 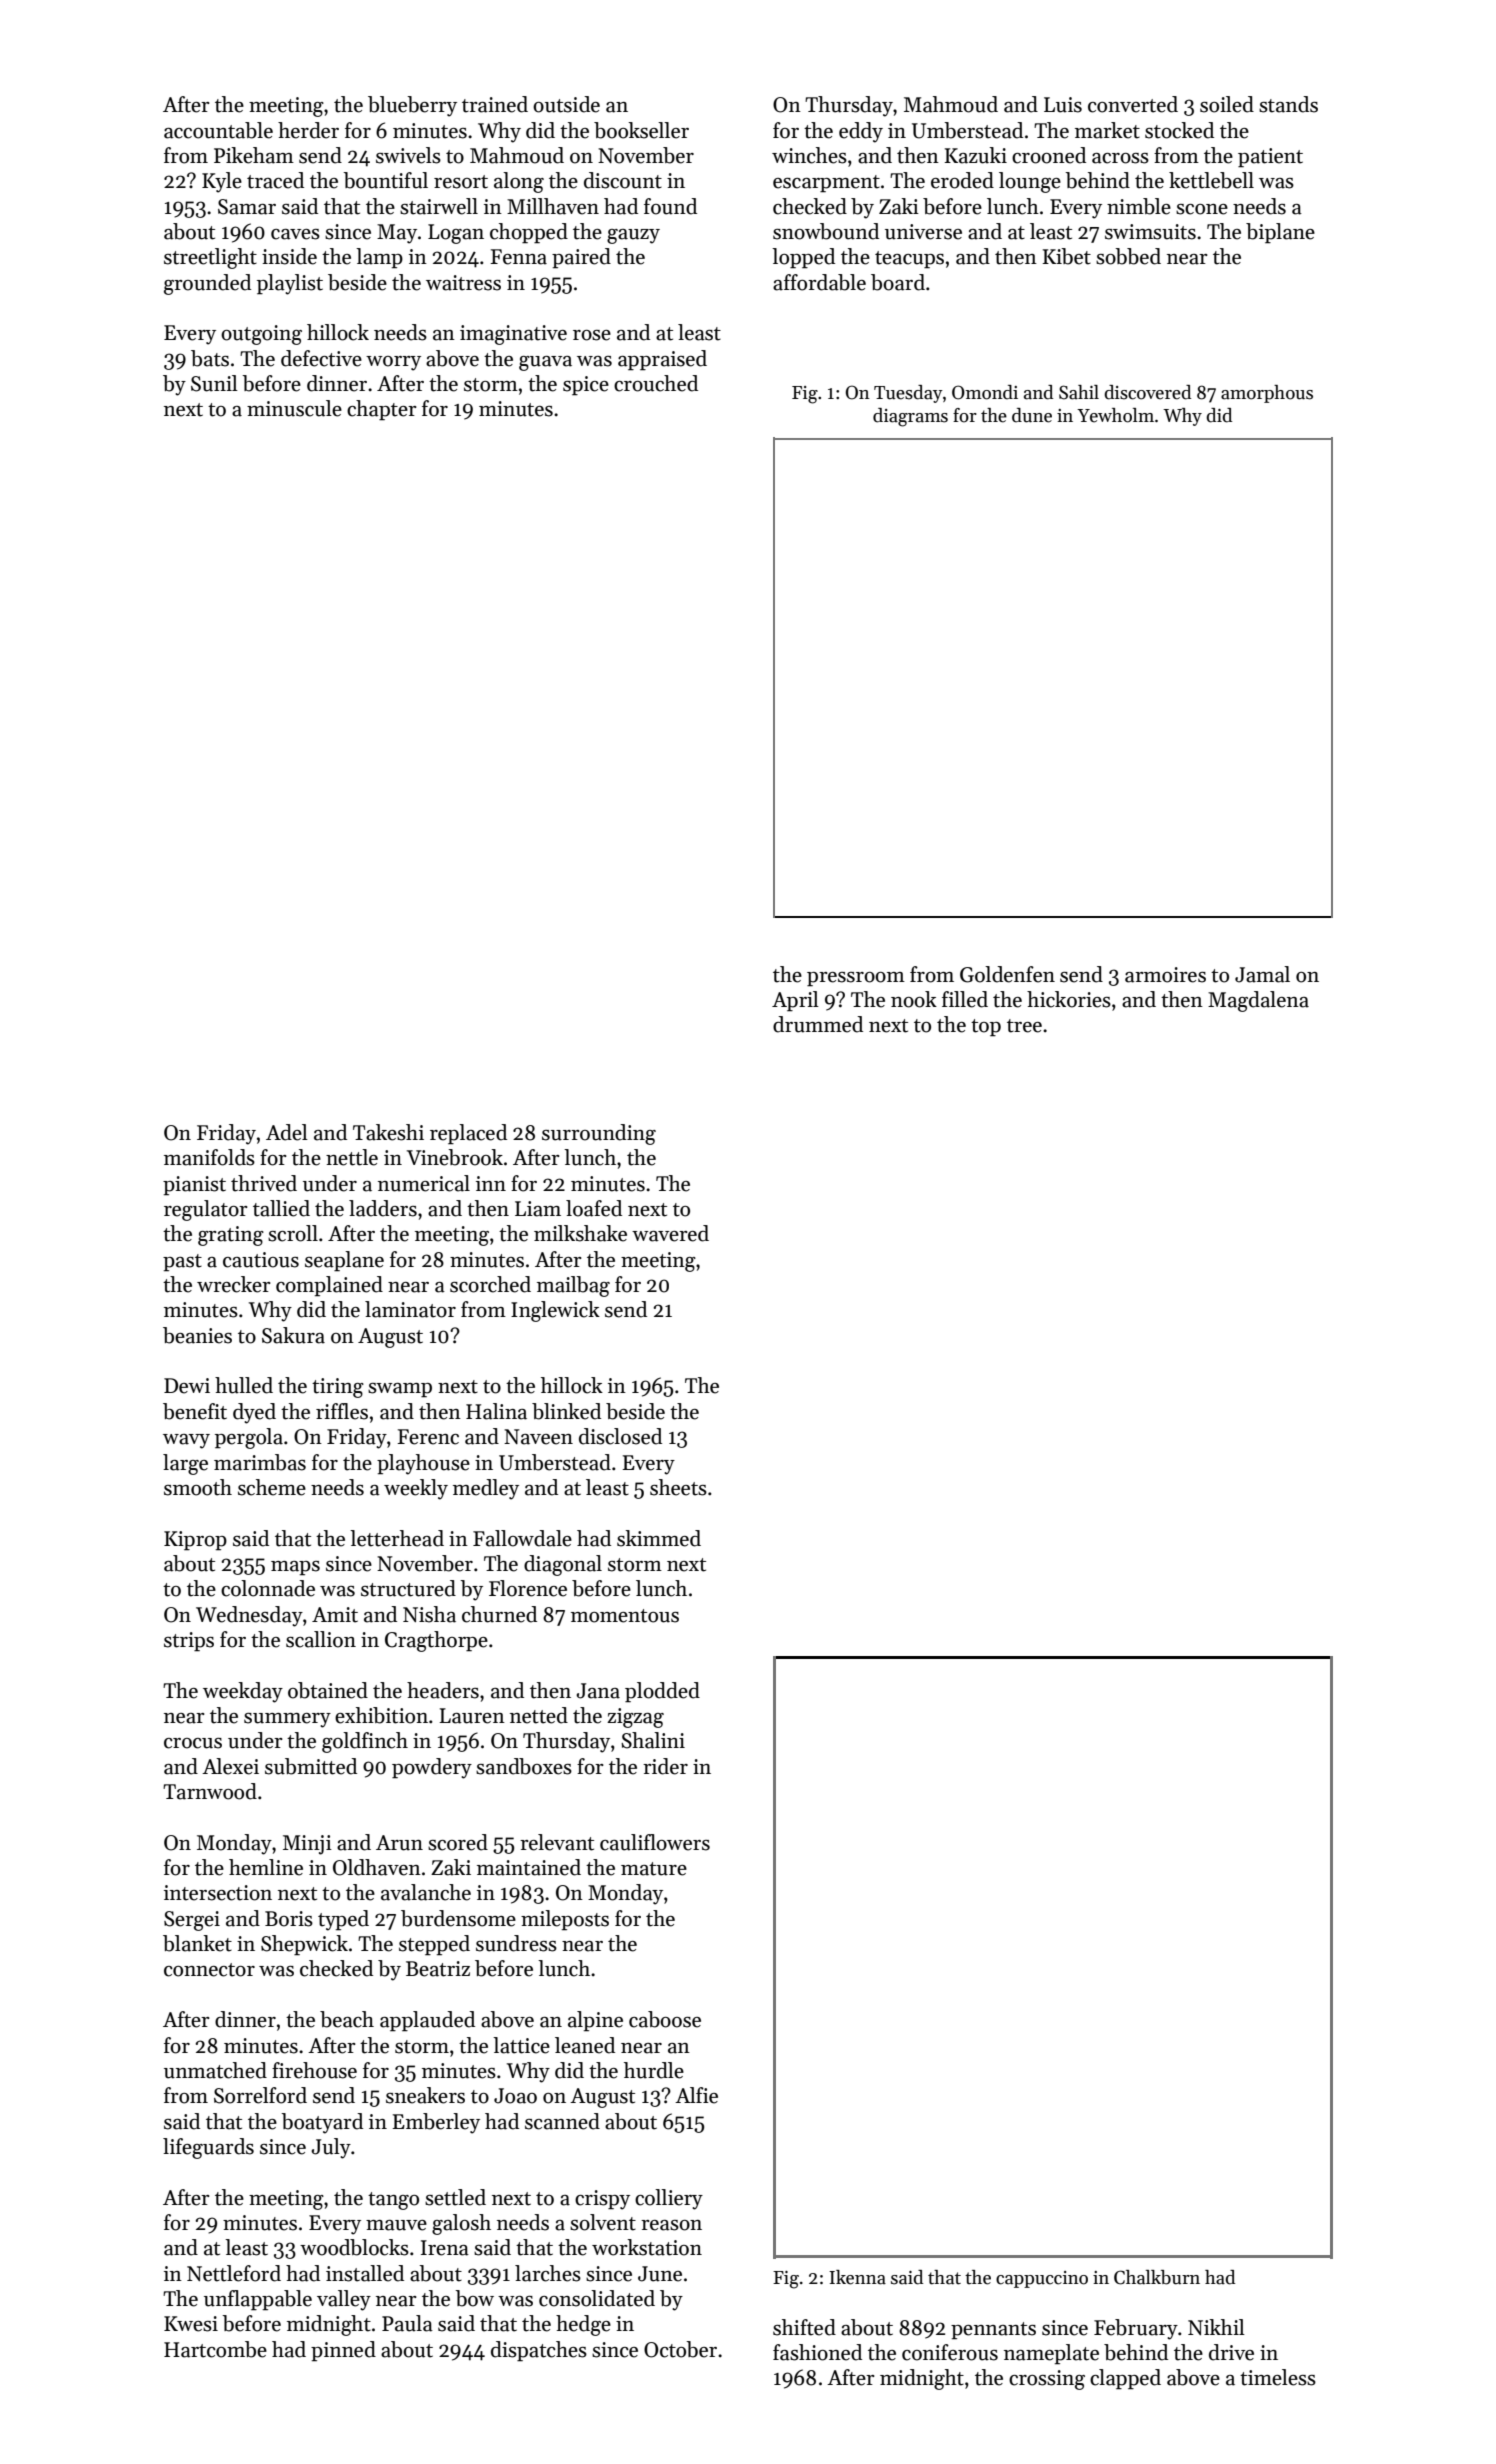 What do you see at coordinates (1227, 104) in the screenshot?
I see `soiled` at bounding box center [1227, 104].
